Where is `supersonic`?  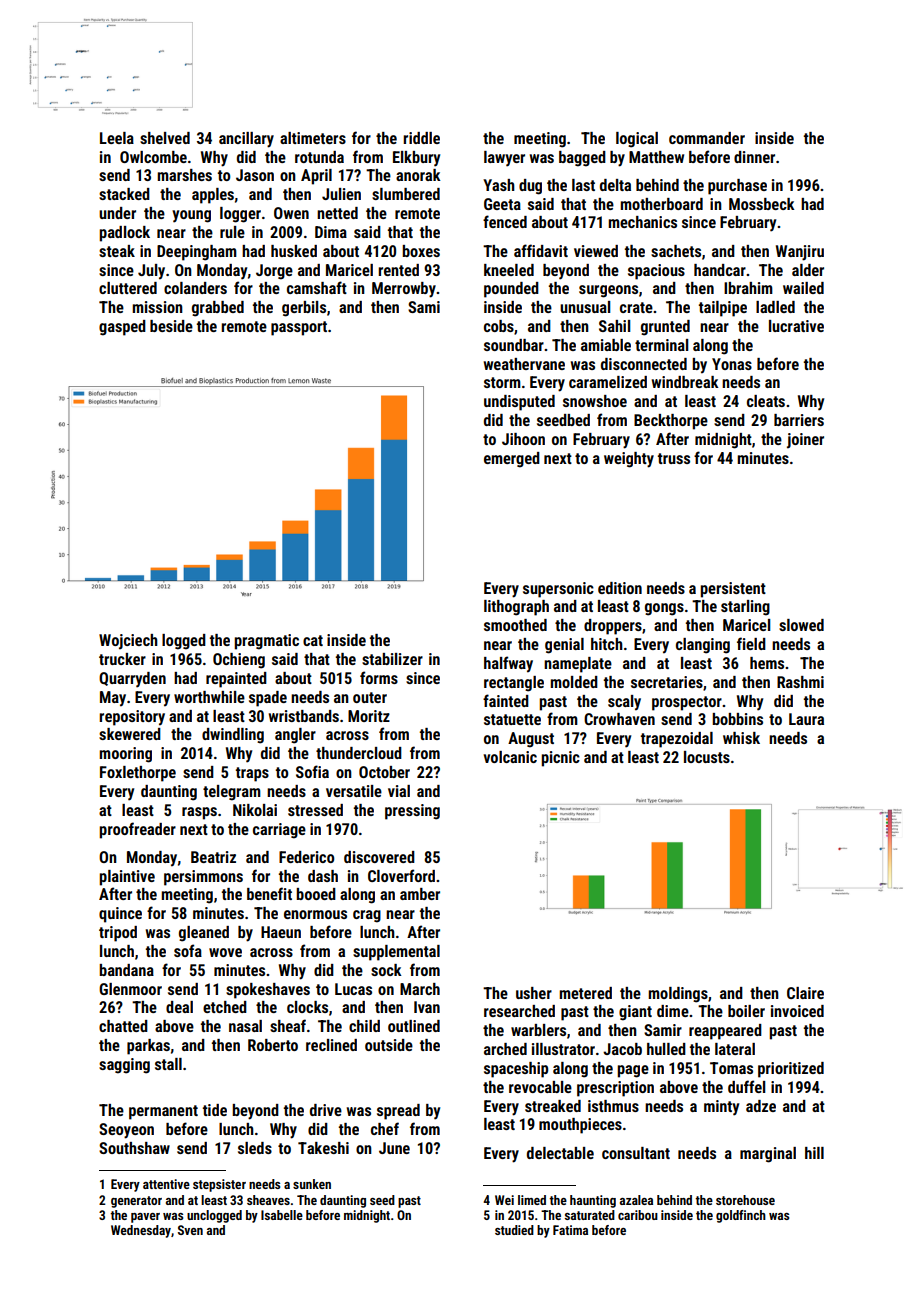 supersonic is located at coordinates (558, 590).
